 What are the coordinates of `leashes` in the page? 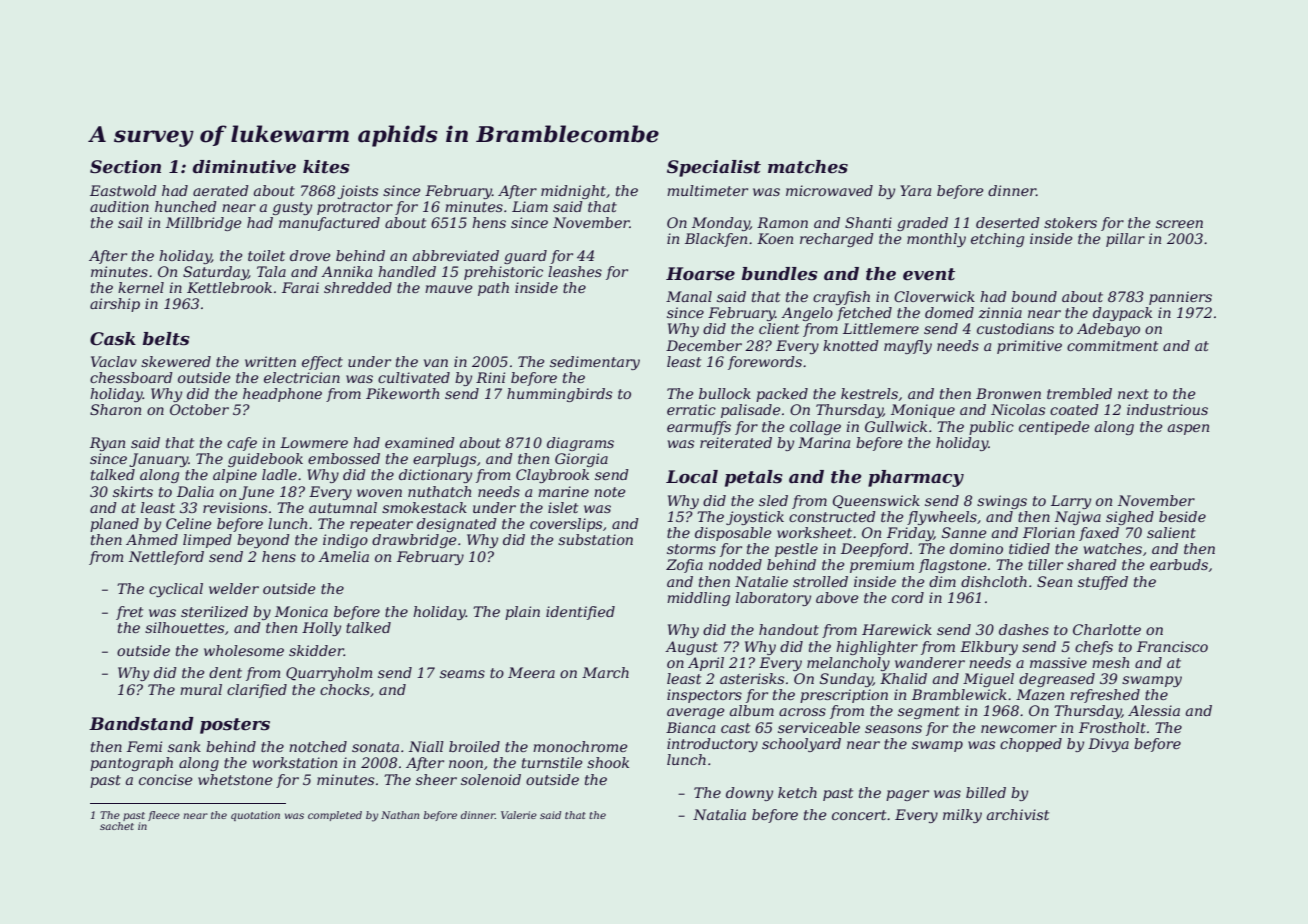 It's located at (575, 271).
